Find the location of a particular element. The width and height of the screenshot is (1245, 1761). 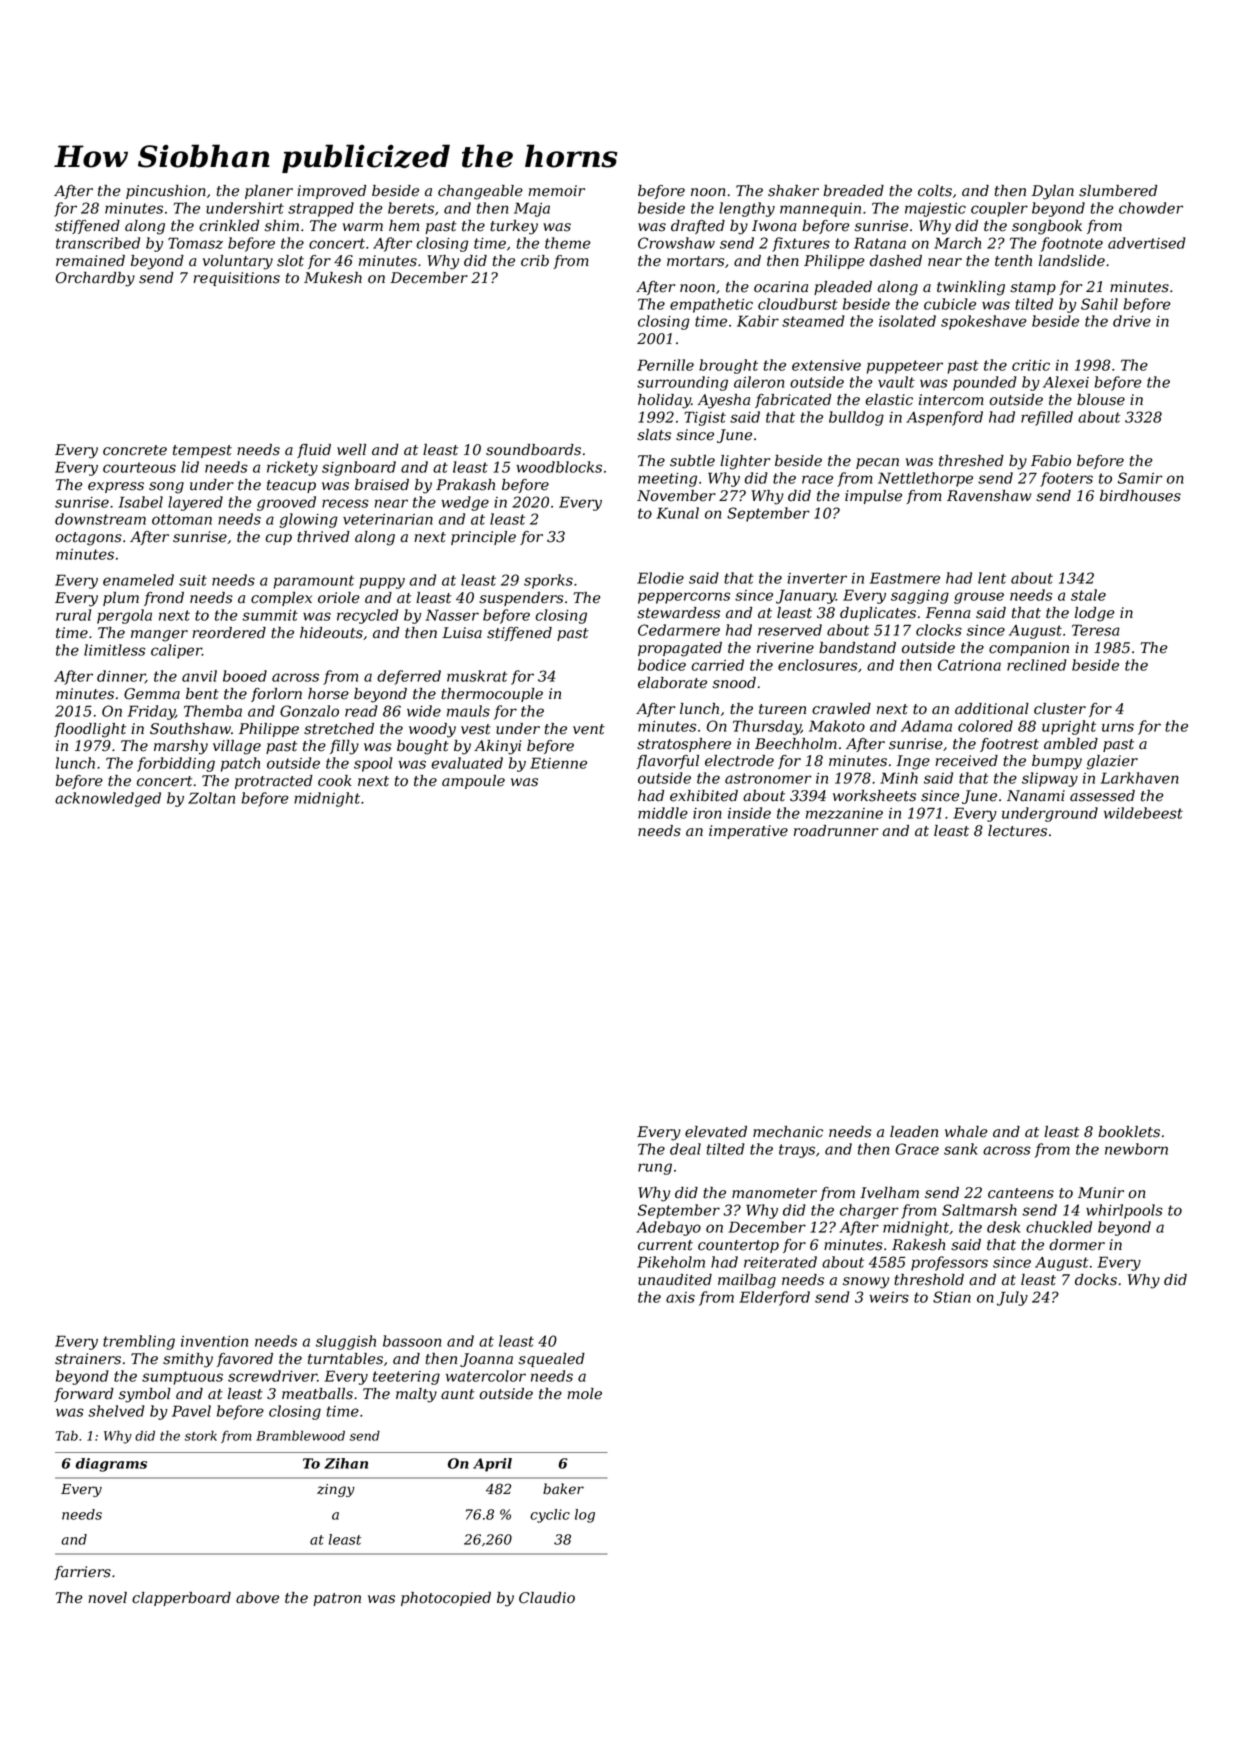

protracted is located at coordinates (274, 782).
